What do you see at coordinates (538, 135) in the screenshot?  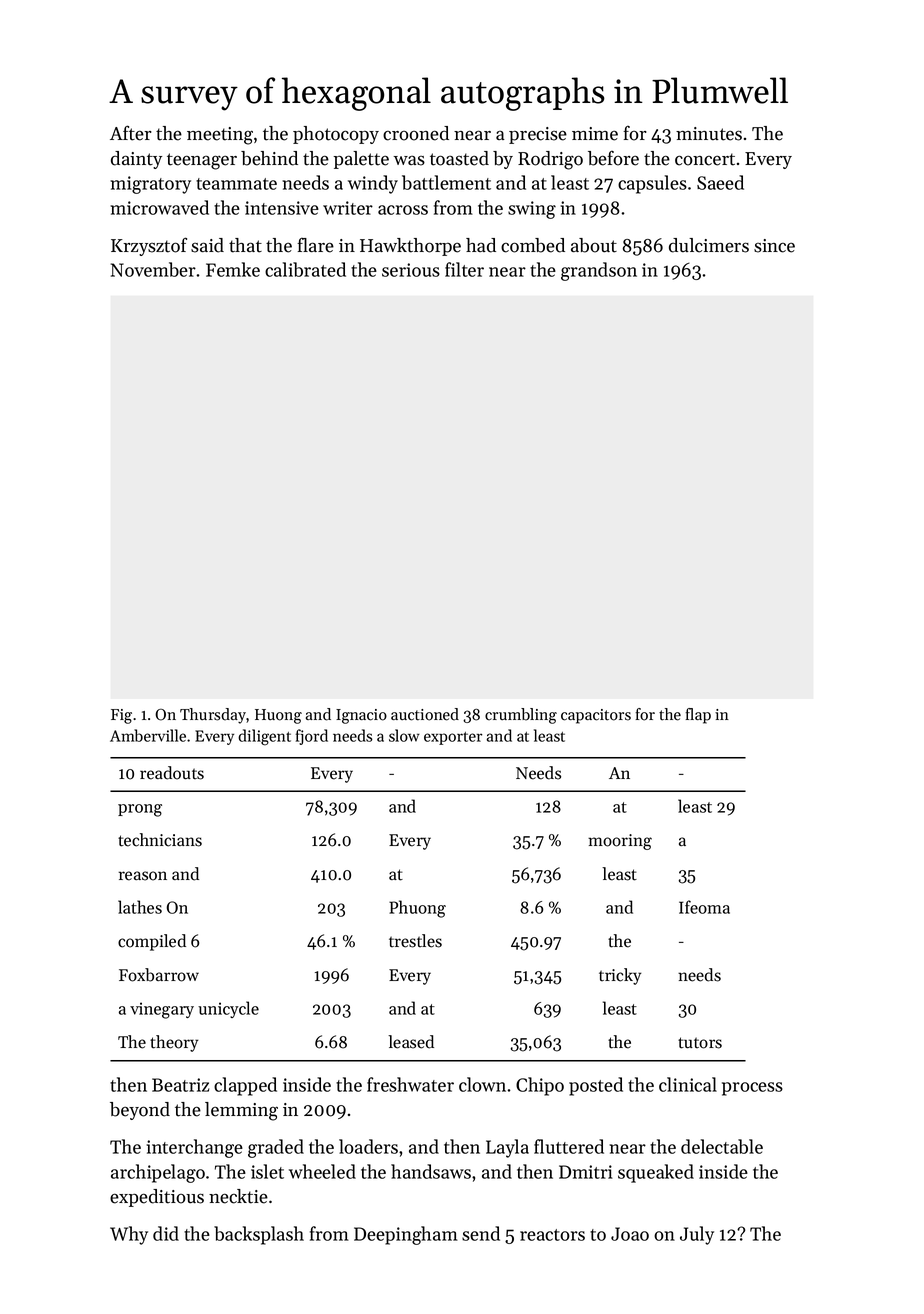 I see `precise` at bounding box center [538, 135].
